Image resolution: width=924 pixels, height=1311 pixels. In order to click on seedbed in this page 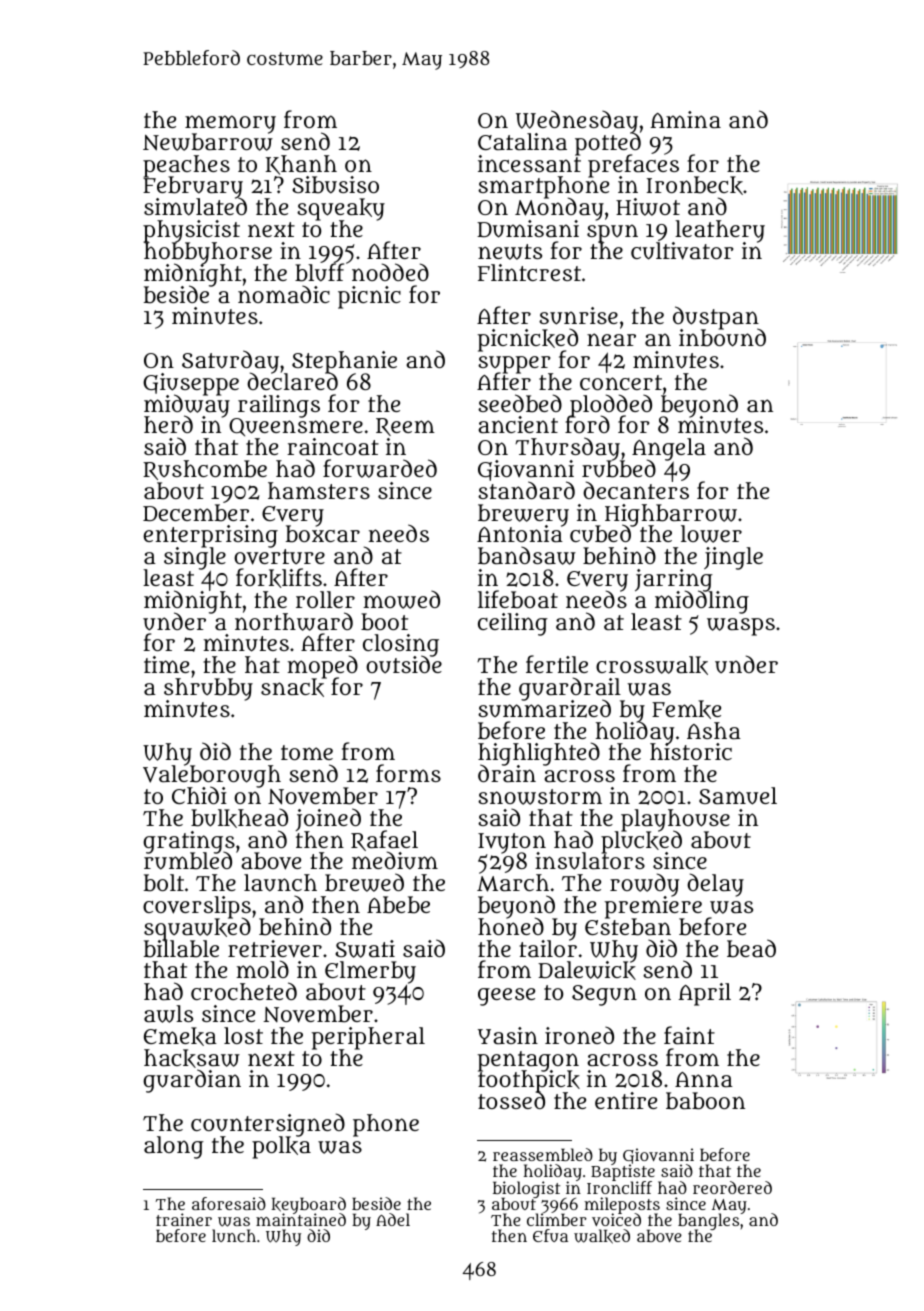, I will do `click(520, 403)`.
